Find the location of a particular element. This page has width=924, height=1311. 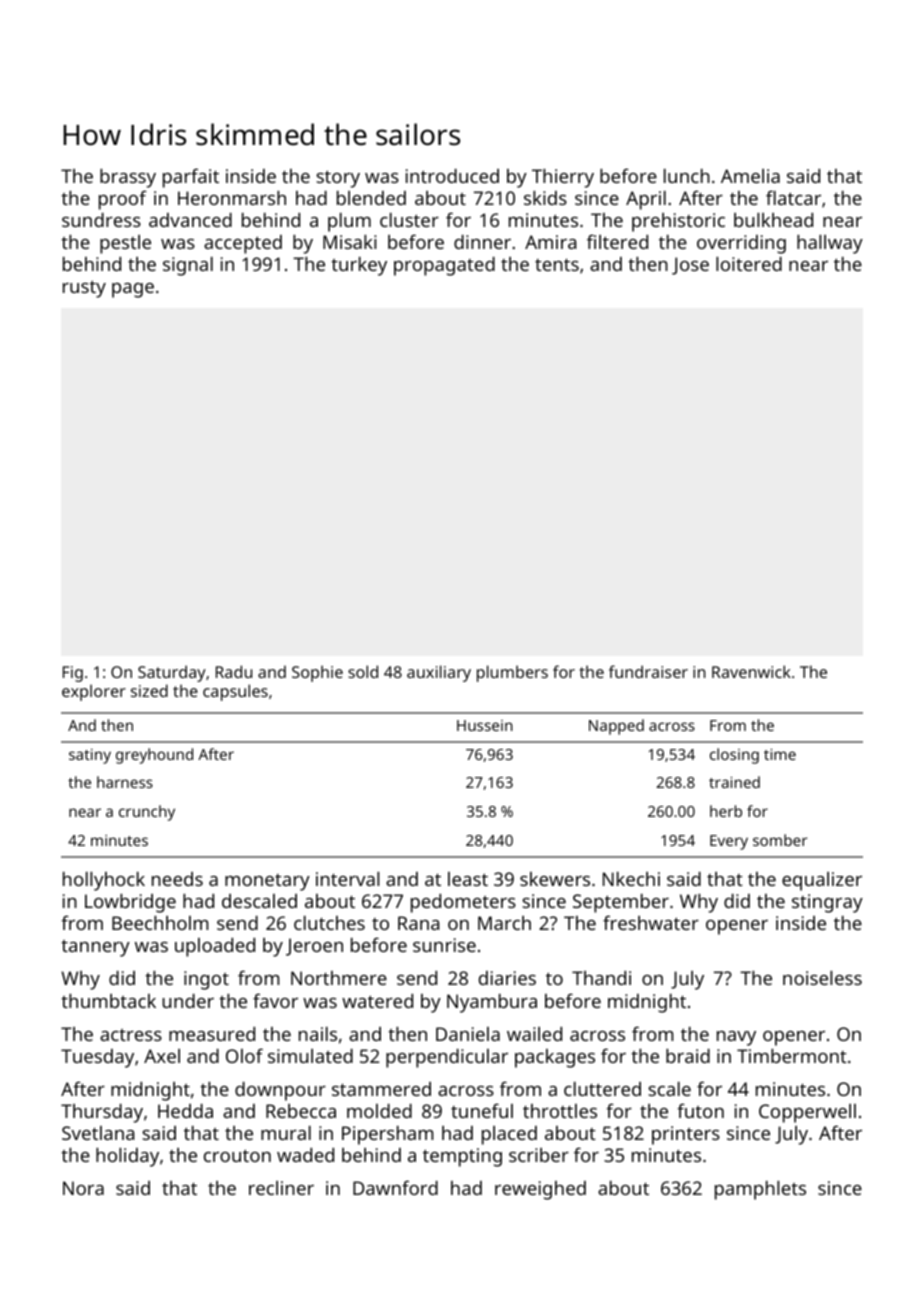

crouton is located at coordinates (237, 1155).
